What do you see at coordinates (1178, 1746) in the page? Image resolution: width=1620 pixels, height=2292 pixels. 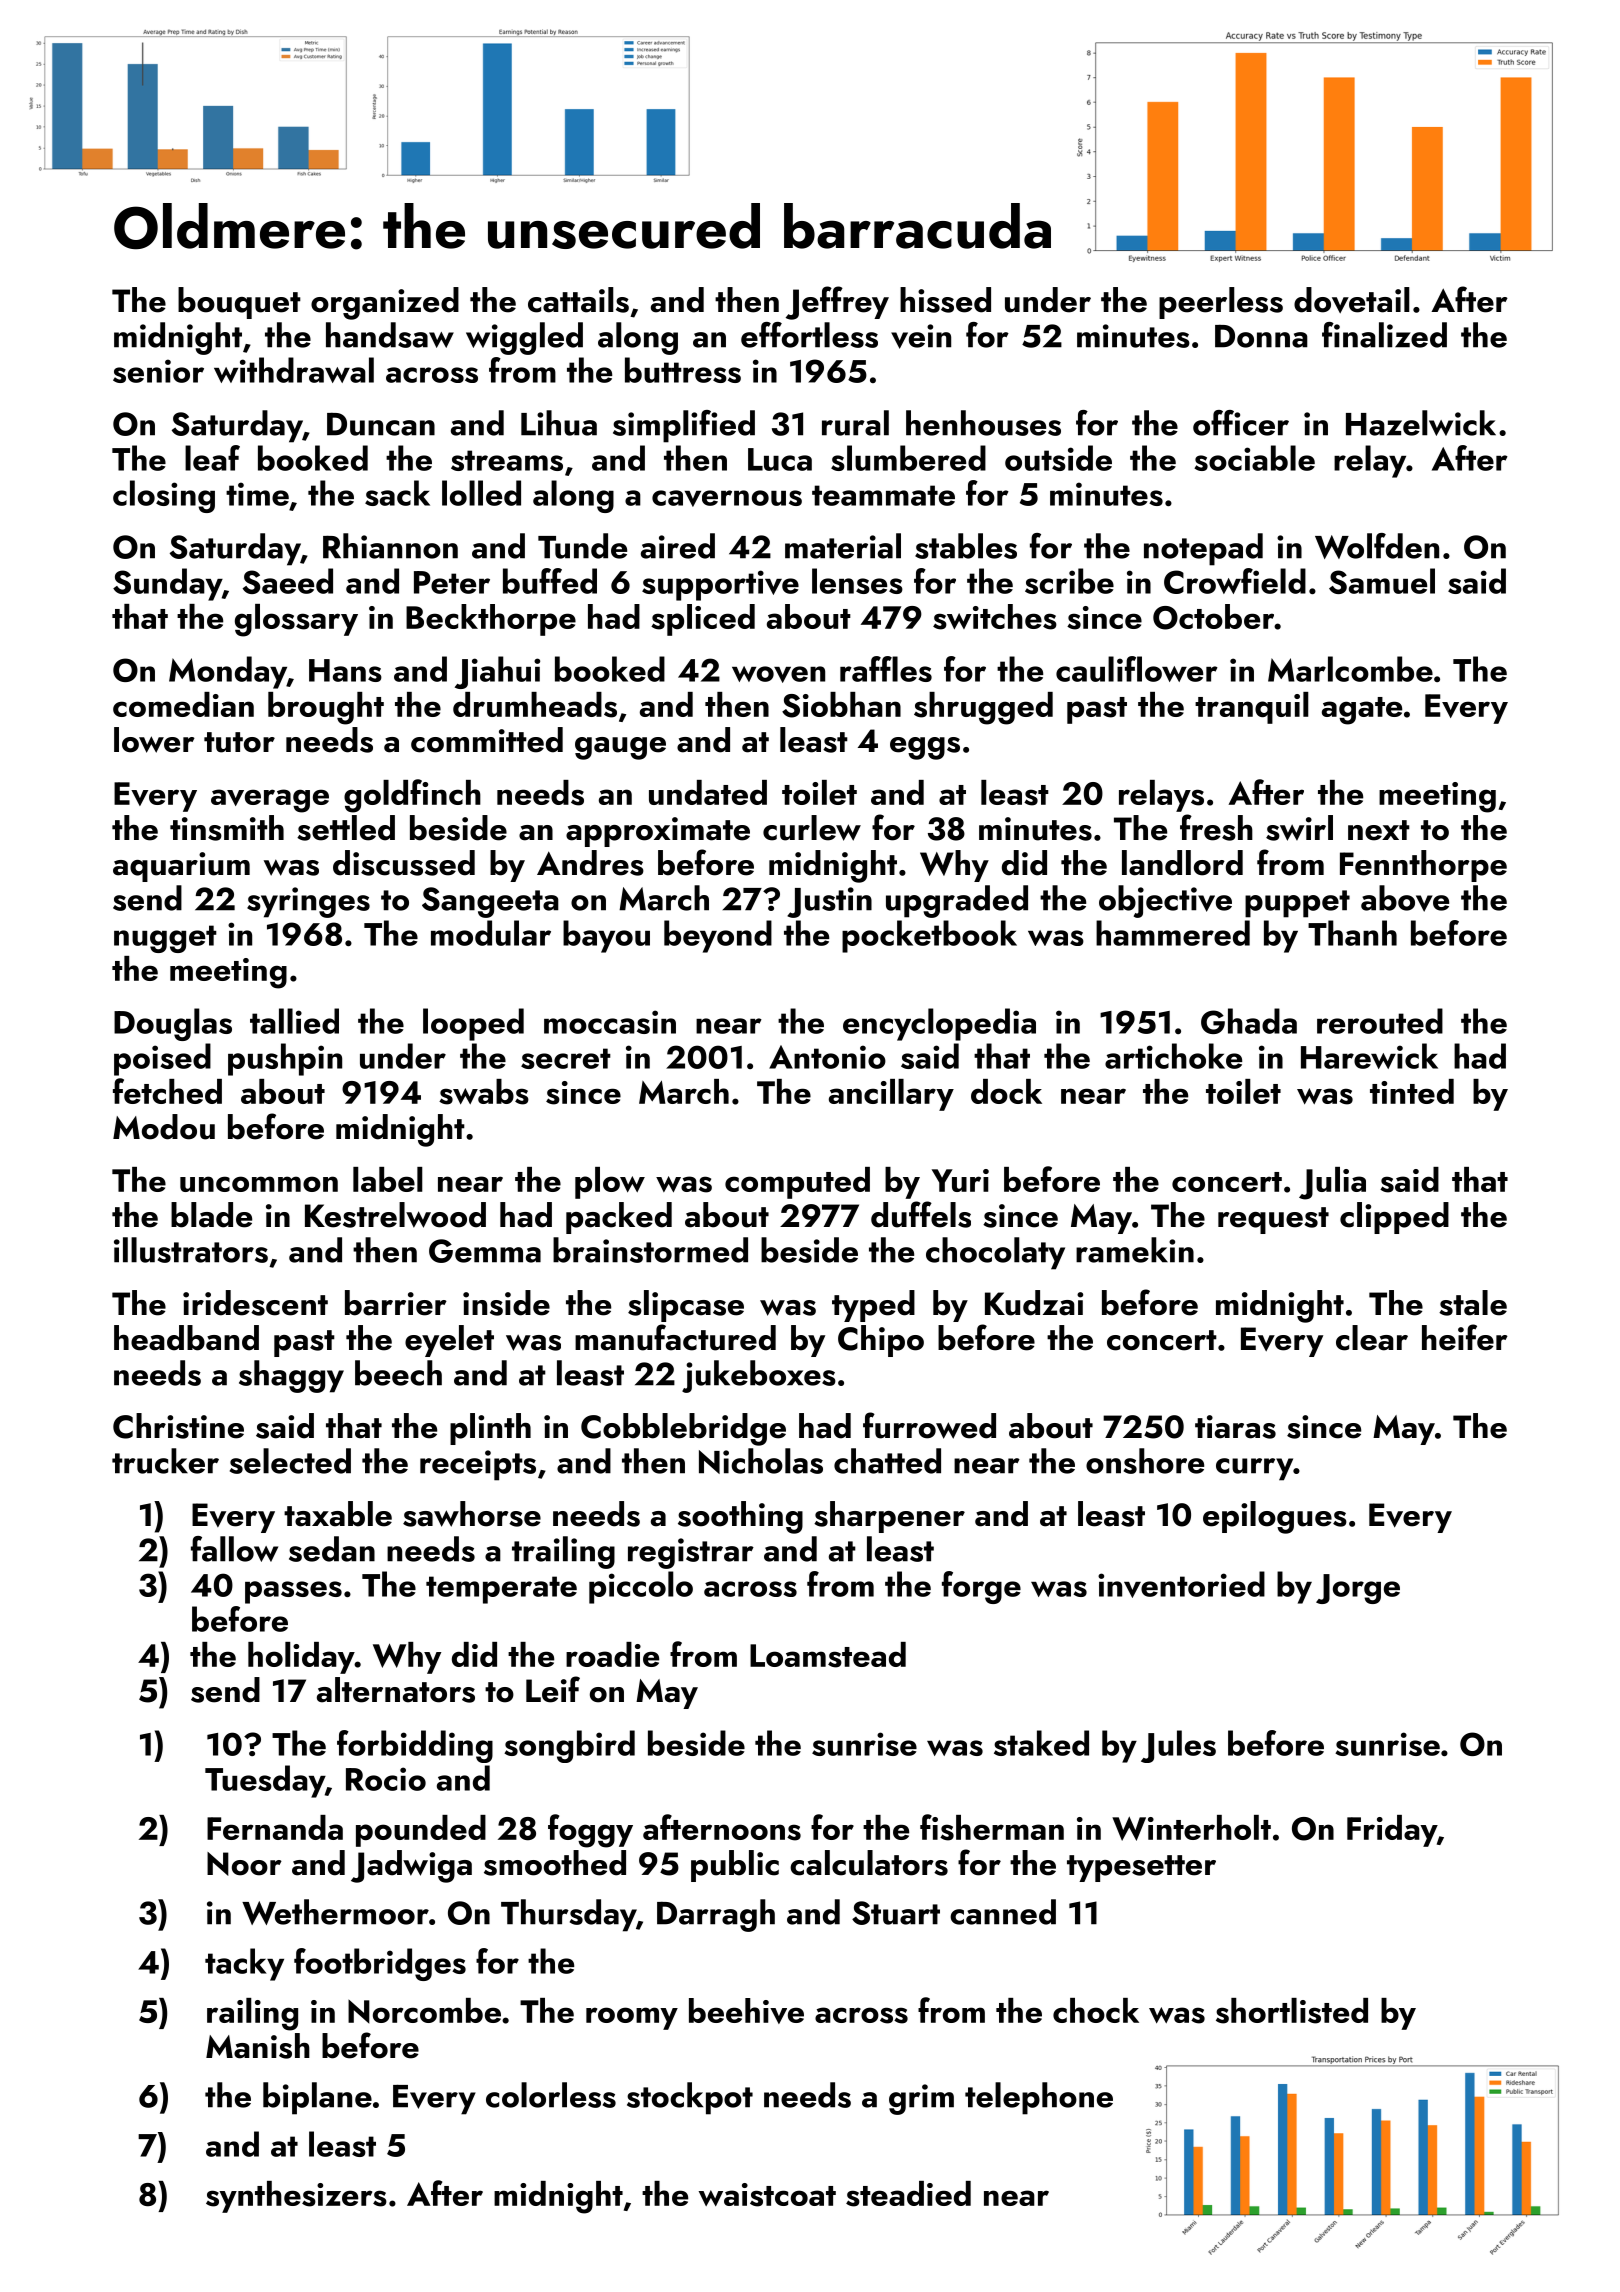 I see `Jules` at bounding box center [1178, 1746].
